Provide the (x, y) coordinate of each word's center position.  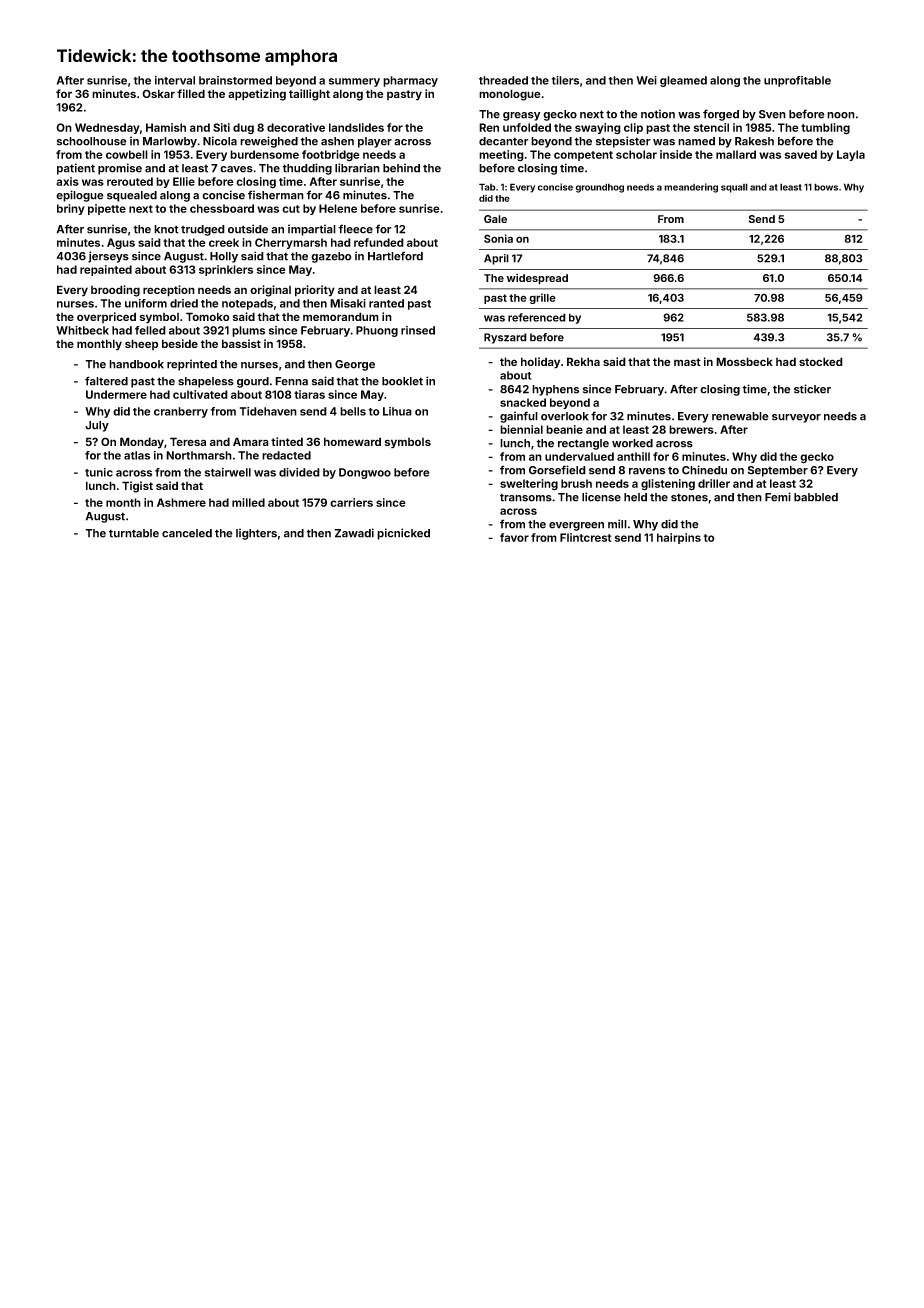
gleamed (683, 81)
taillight (309, 95)
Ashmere (181, 502)
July (97, 426)
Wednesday (107, 128)
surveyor (796, 418)
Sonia (498, 238)
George (355, 365)
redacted (286, 455)
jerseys (108, 257)
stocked (821, 361)
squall (734, 188)
